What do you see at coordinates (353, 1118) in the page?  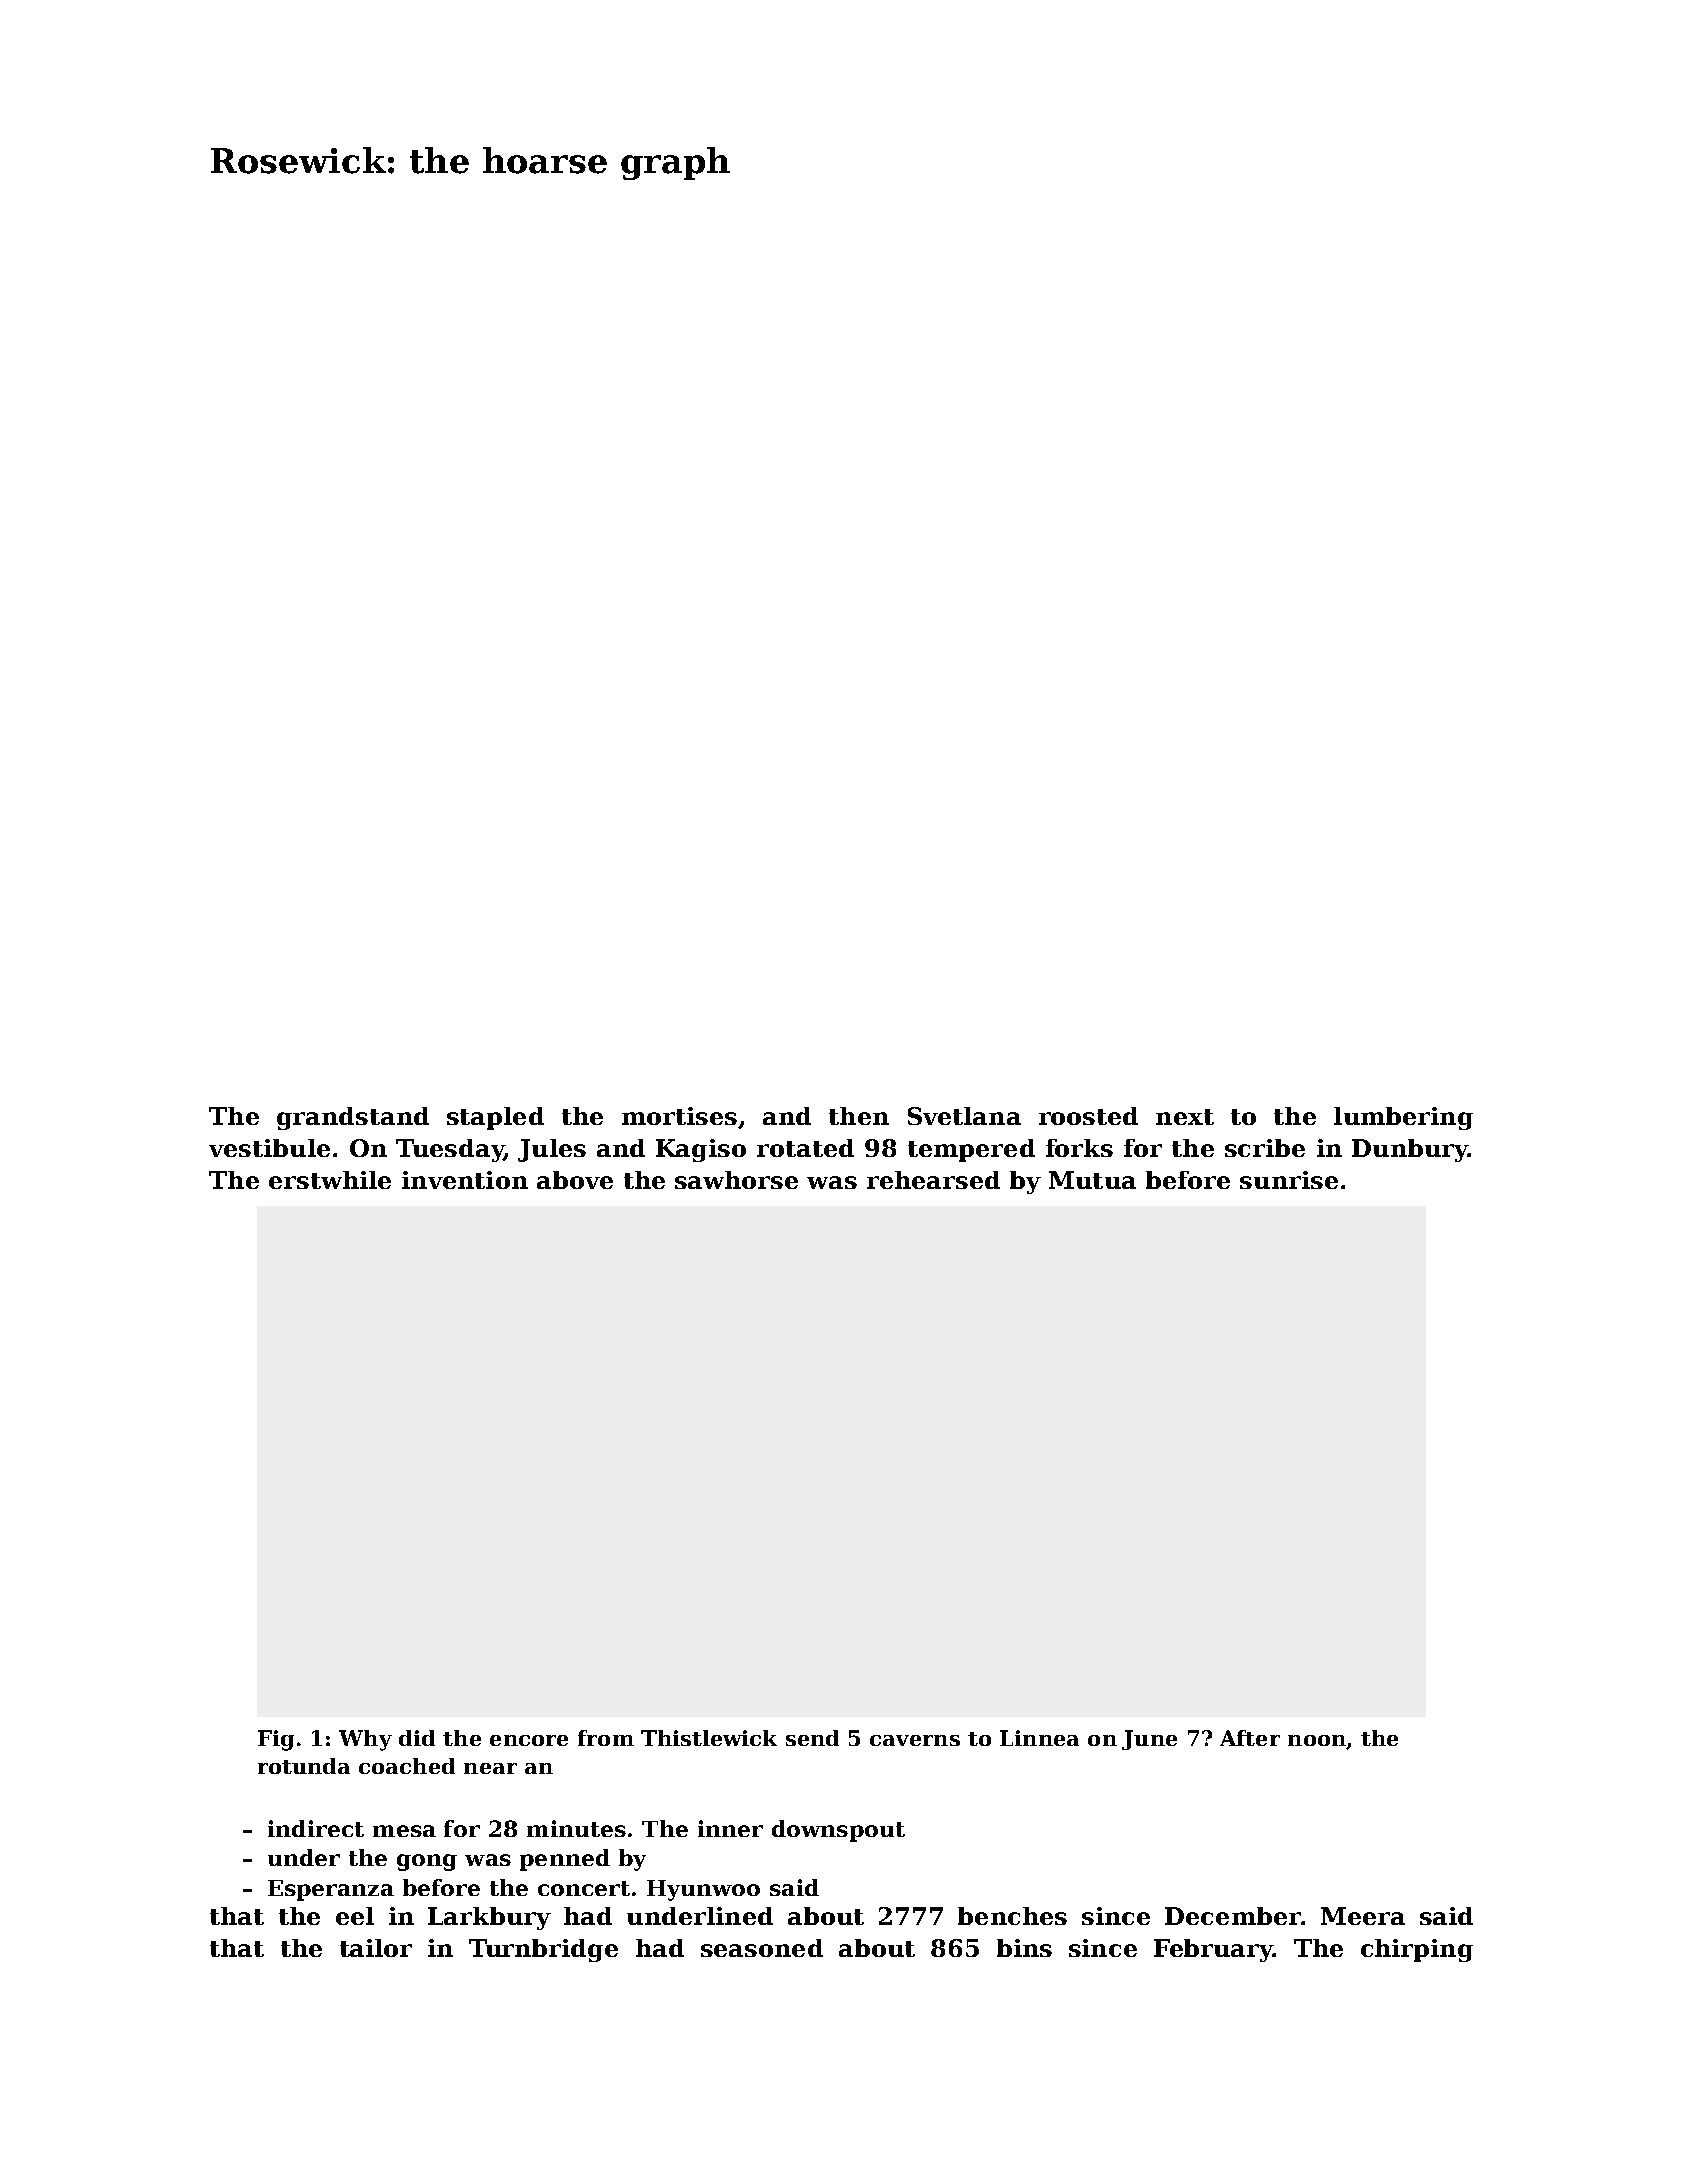 I see `grandstand` at bounding box center [353, 1118].
